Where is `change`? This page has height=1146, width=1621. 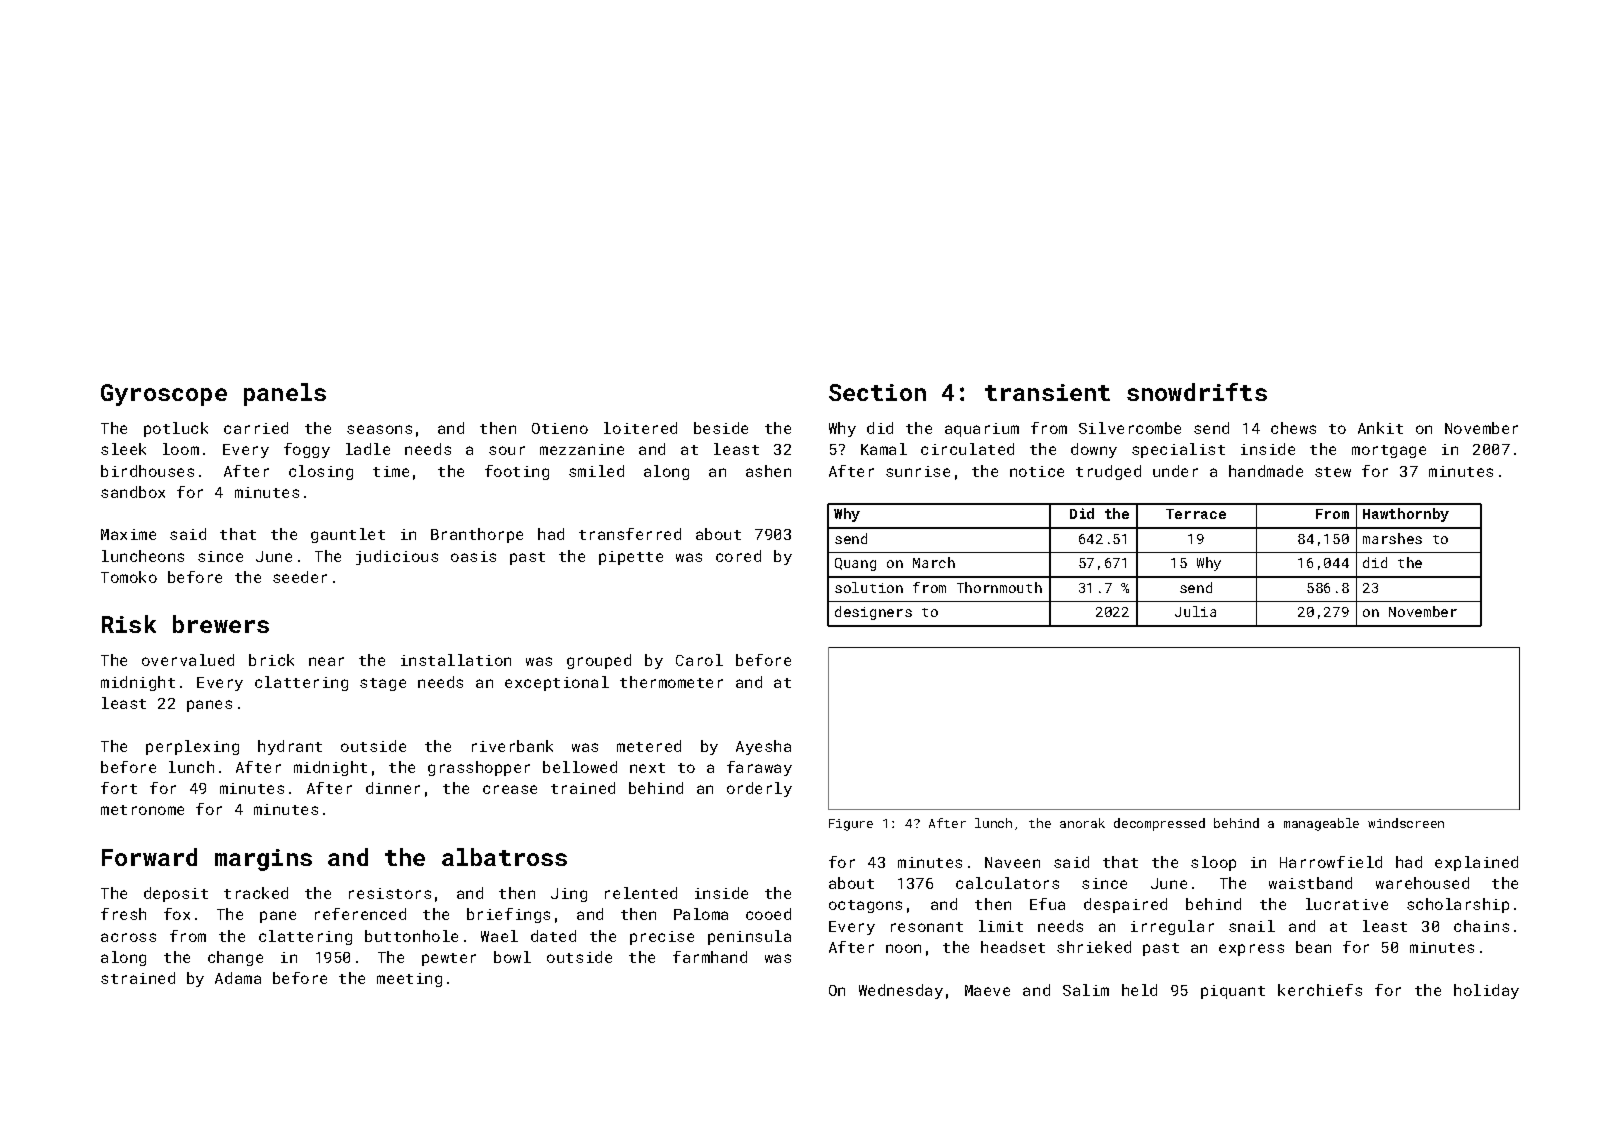
change is located at coordinates (235, 958).
